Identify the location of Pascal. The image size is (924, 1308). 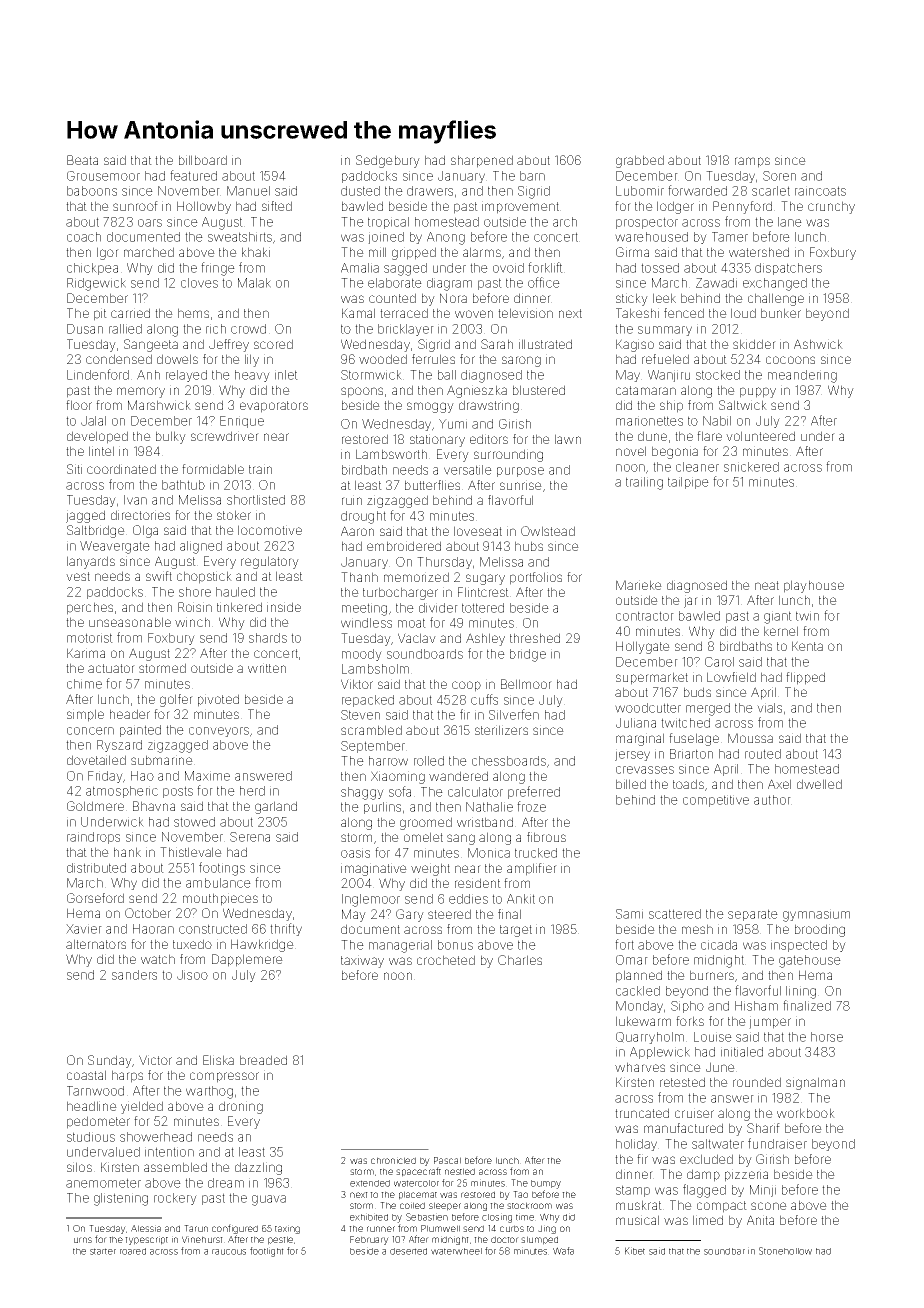
(447, 1160).
